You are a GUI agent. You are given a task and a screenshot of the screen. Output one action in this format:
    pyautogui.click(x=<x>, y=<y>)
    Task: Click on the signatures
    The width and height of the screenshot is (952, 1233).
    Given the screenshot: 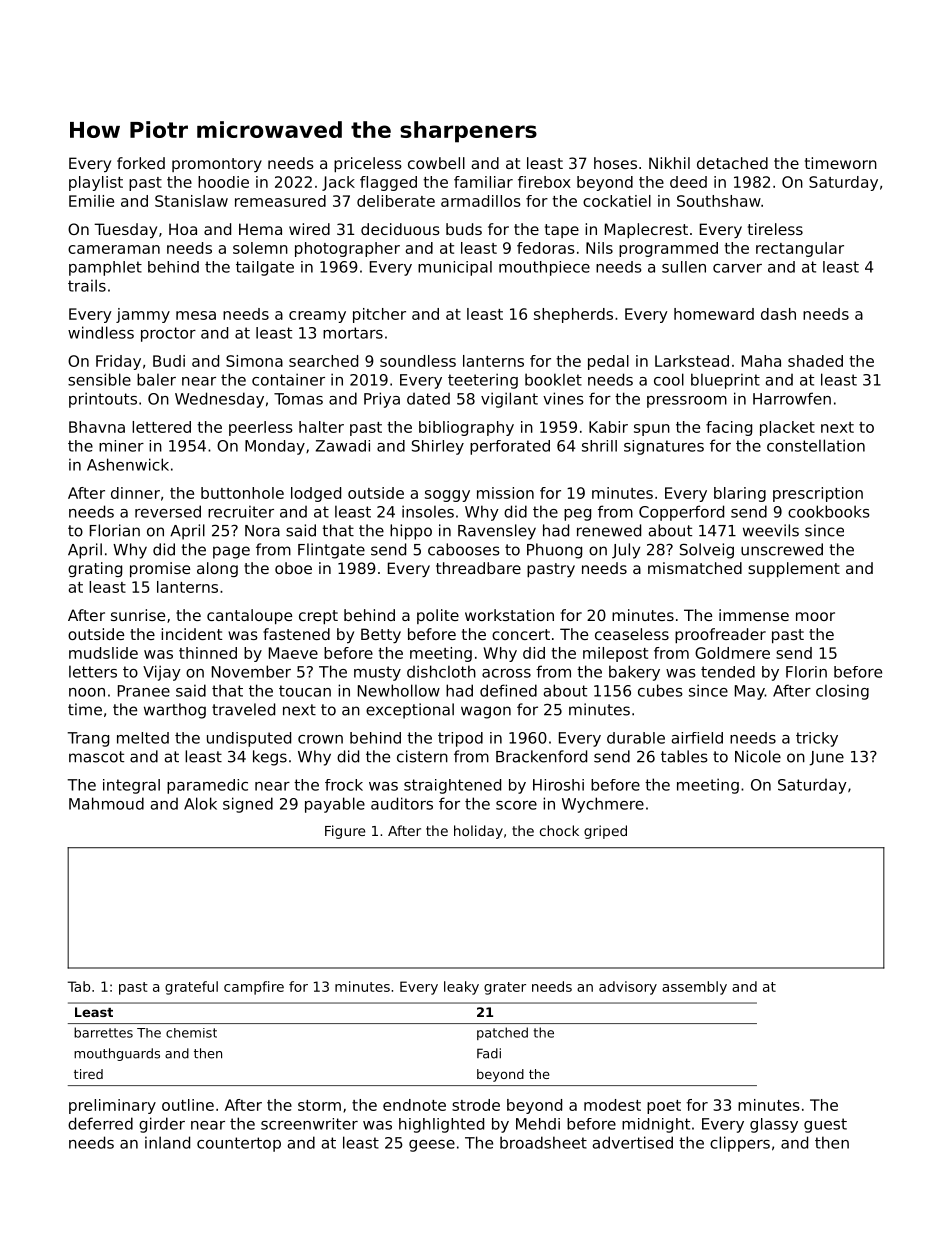 What is the action you would take?
    pyautogui.click(x=664, y=447)
